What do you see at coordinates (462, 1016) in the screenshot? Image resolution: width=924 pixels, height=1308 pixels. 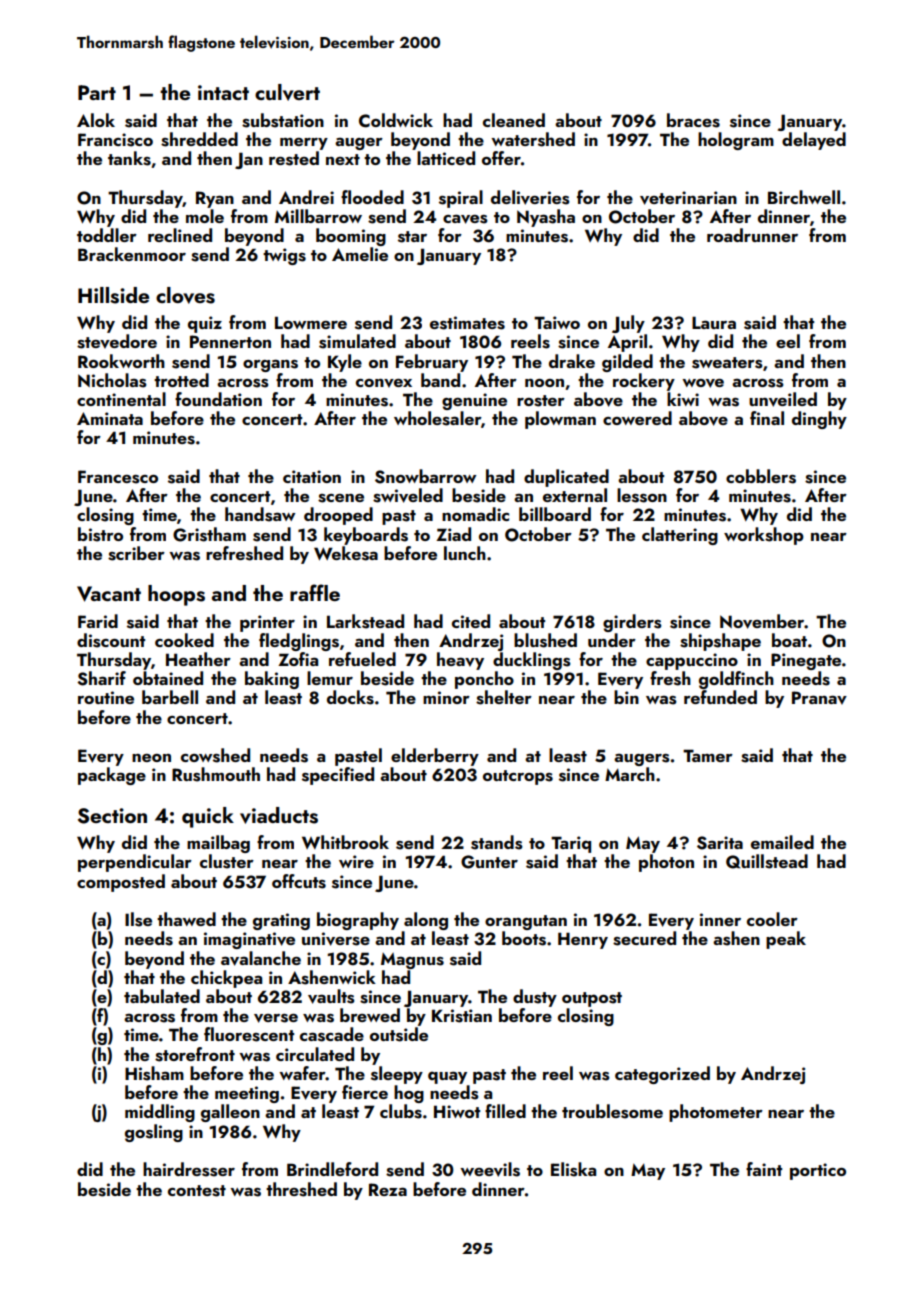 I see `Kristian` at bounding box center [462, 1016].
